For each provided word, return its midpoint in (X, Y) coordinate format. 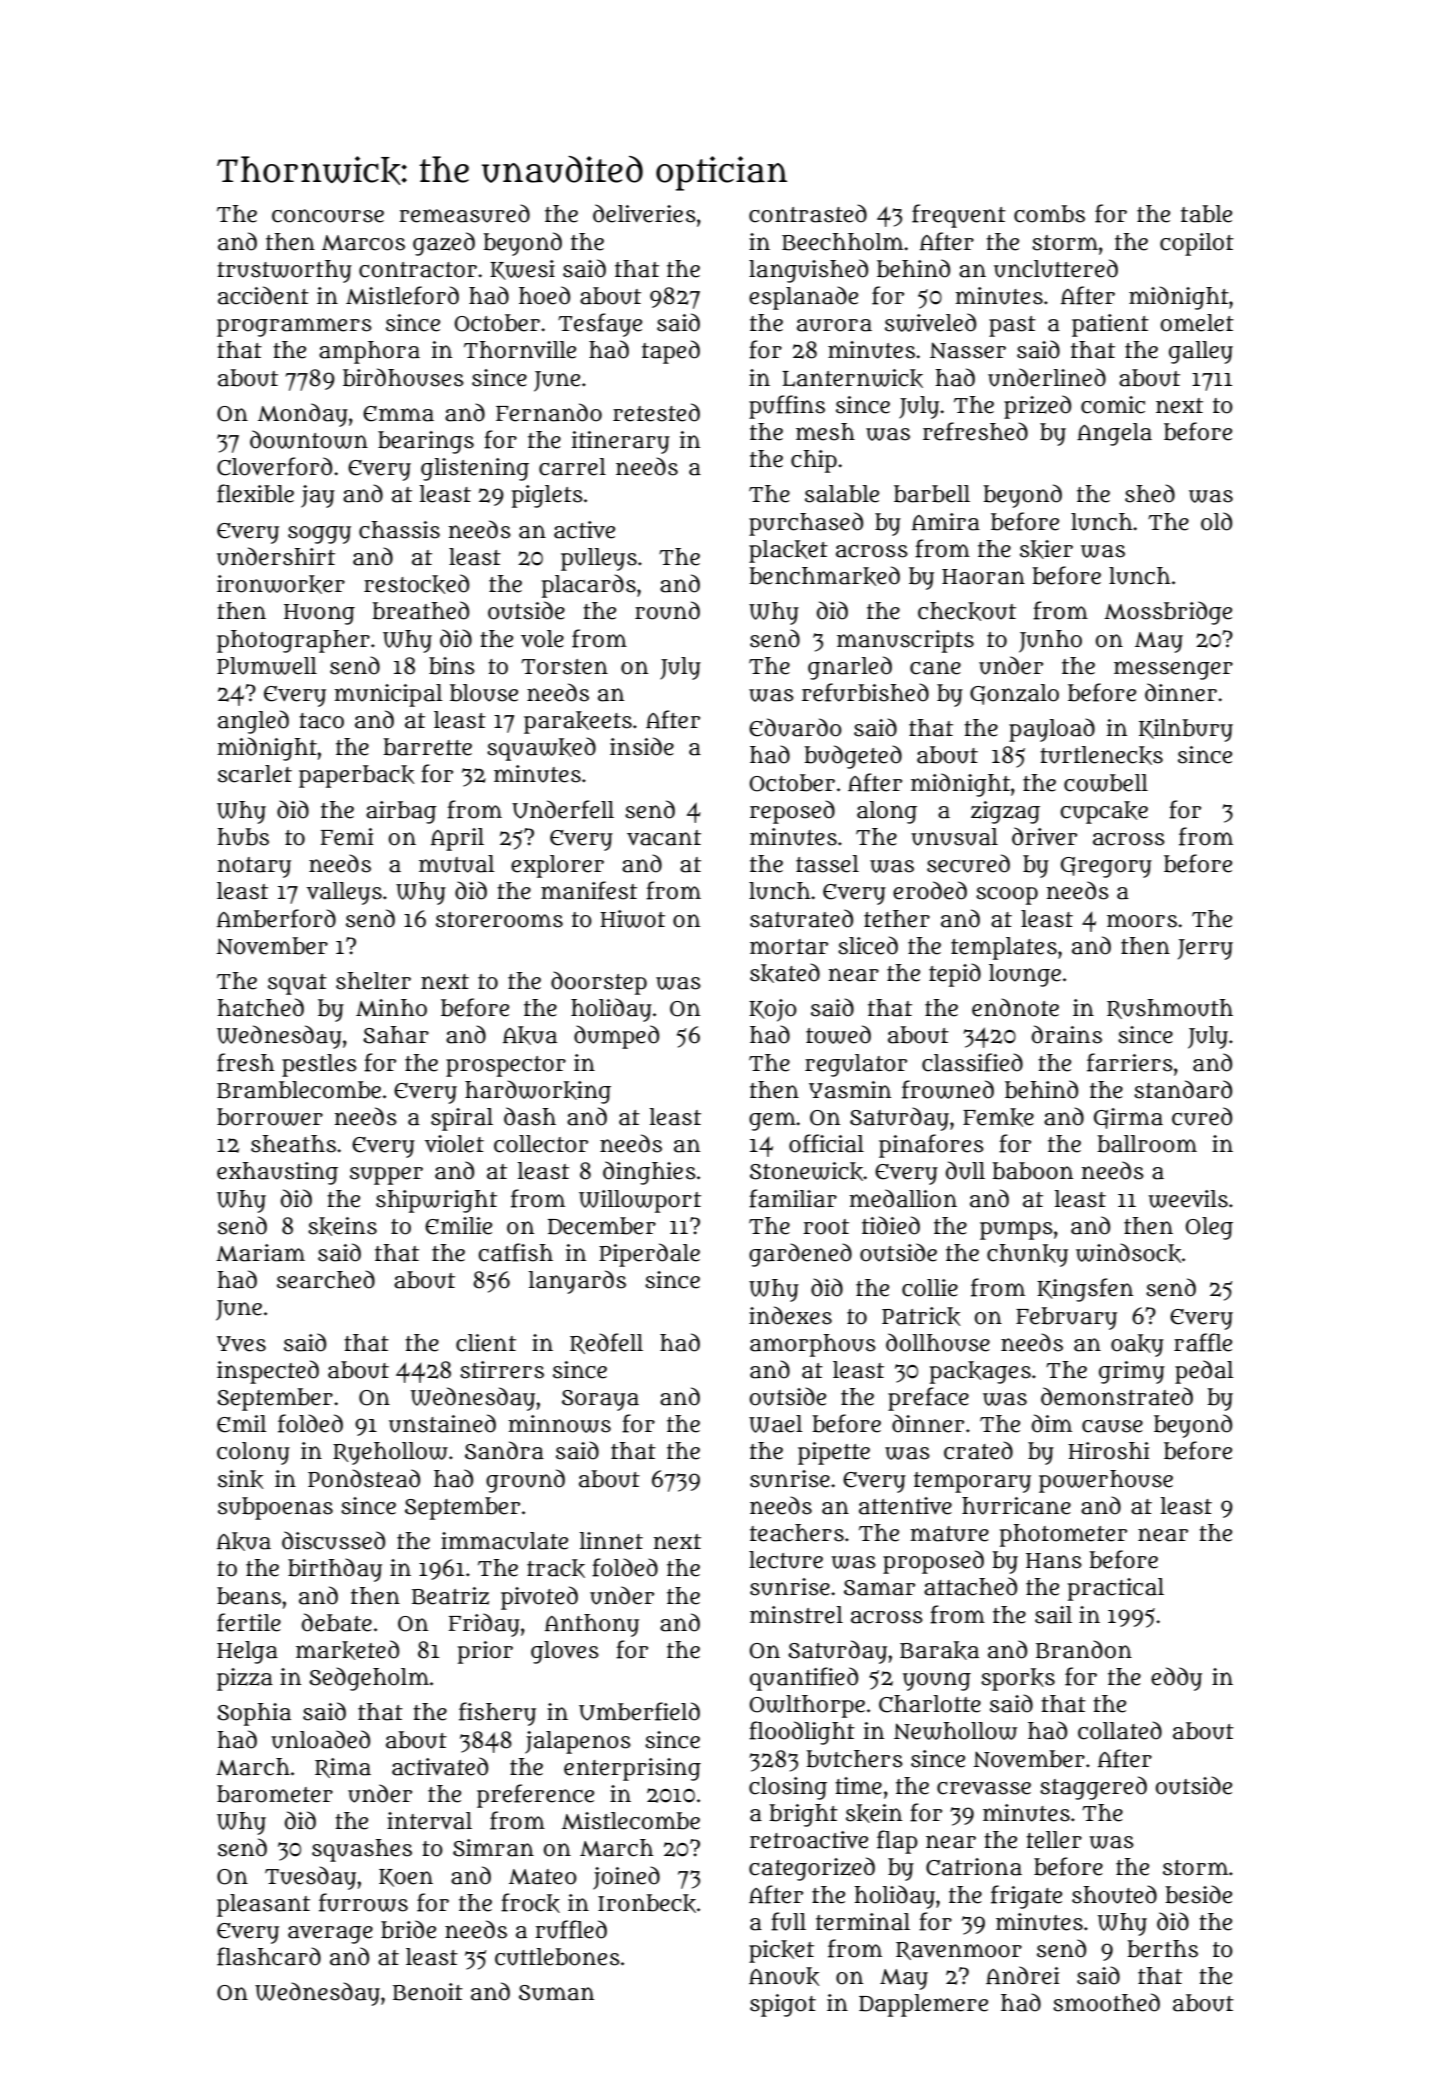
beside (1198, 1894)
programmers (294, 327)
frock (530, 1903)
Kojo (773, 1010)
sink (240, 1479)
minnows (559, 1424)
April (457, 839)
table (1206, 214)
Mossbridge (1168, 613)
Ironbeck (647, 1903)
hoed (544, 295)
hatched (261, 1007)
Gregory (1106, 867)
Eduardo (795, 727)
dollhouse (938, 1342)
